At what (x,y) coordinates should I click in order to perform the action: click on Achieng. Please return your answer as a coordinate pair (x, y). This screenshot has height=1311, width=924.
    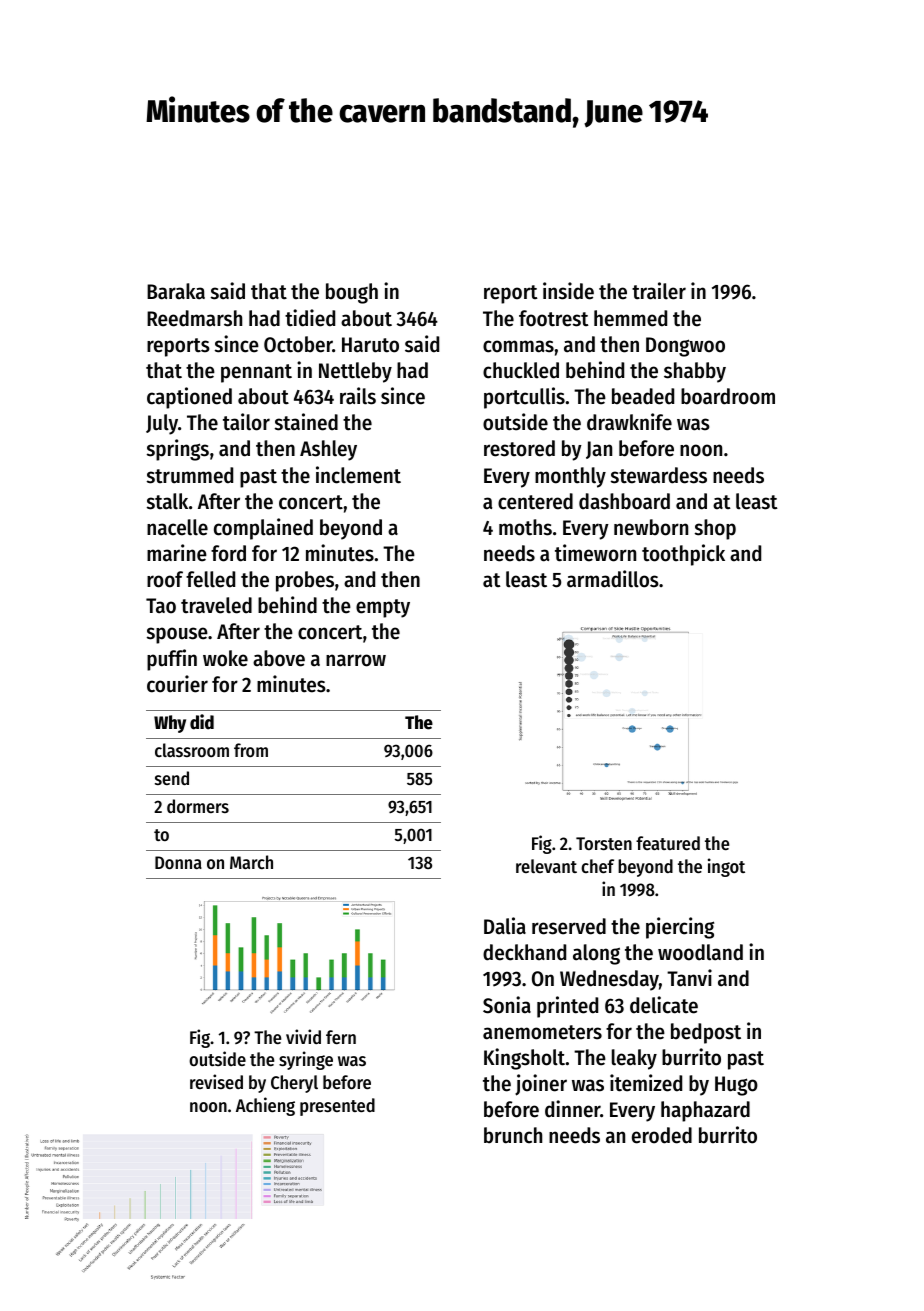
    Looking at the image, I should click on (265, 1106).
